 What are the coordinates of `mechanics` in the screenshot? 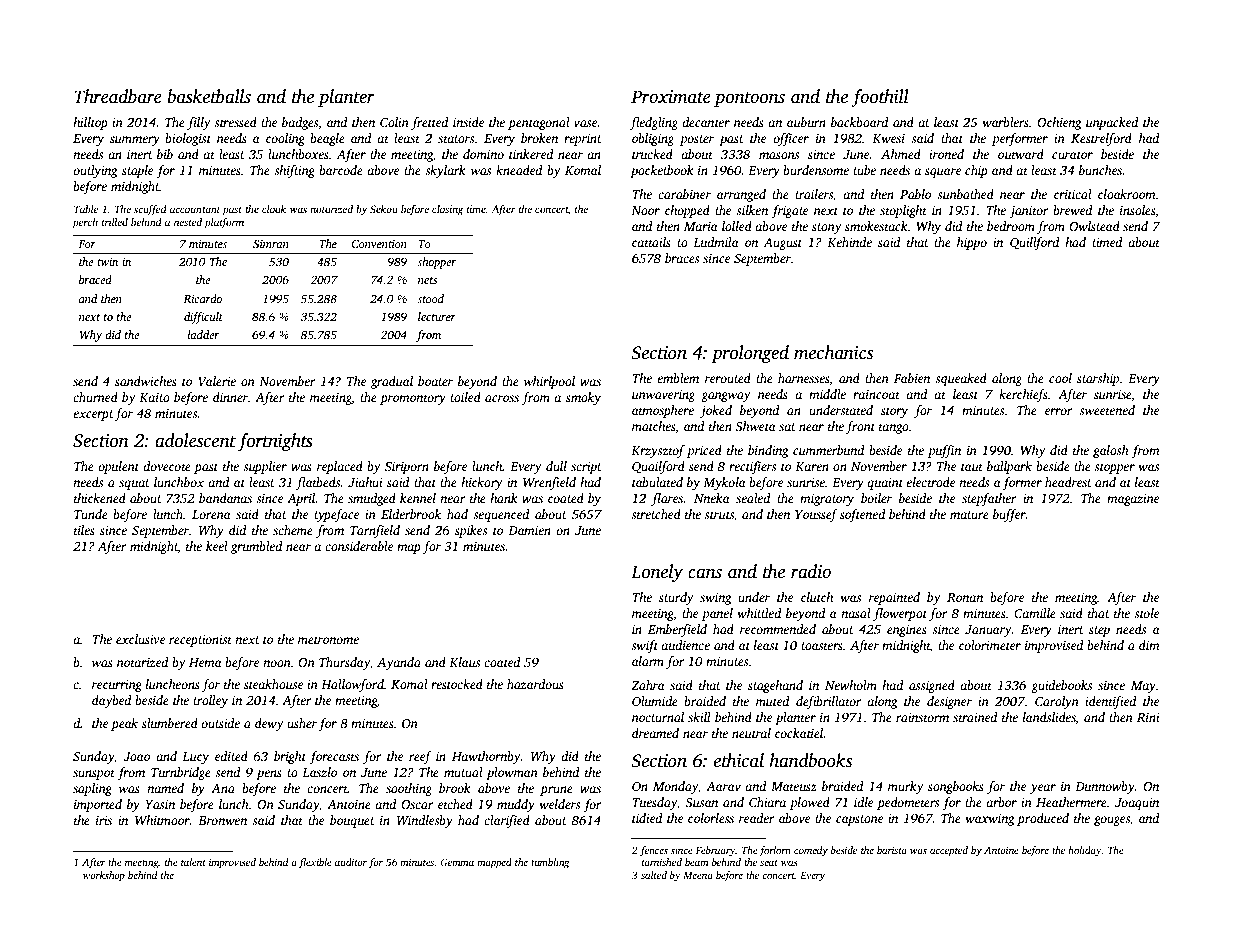 It's located at (833, 352).
